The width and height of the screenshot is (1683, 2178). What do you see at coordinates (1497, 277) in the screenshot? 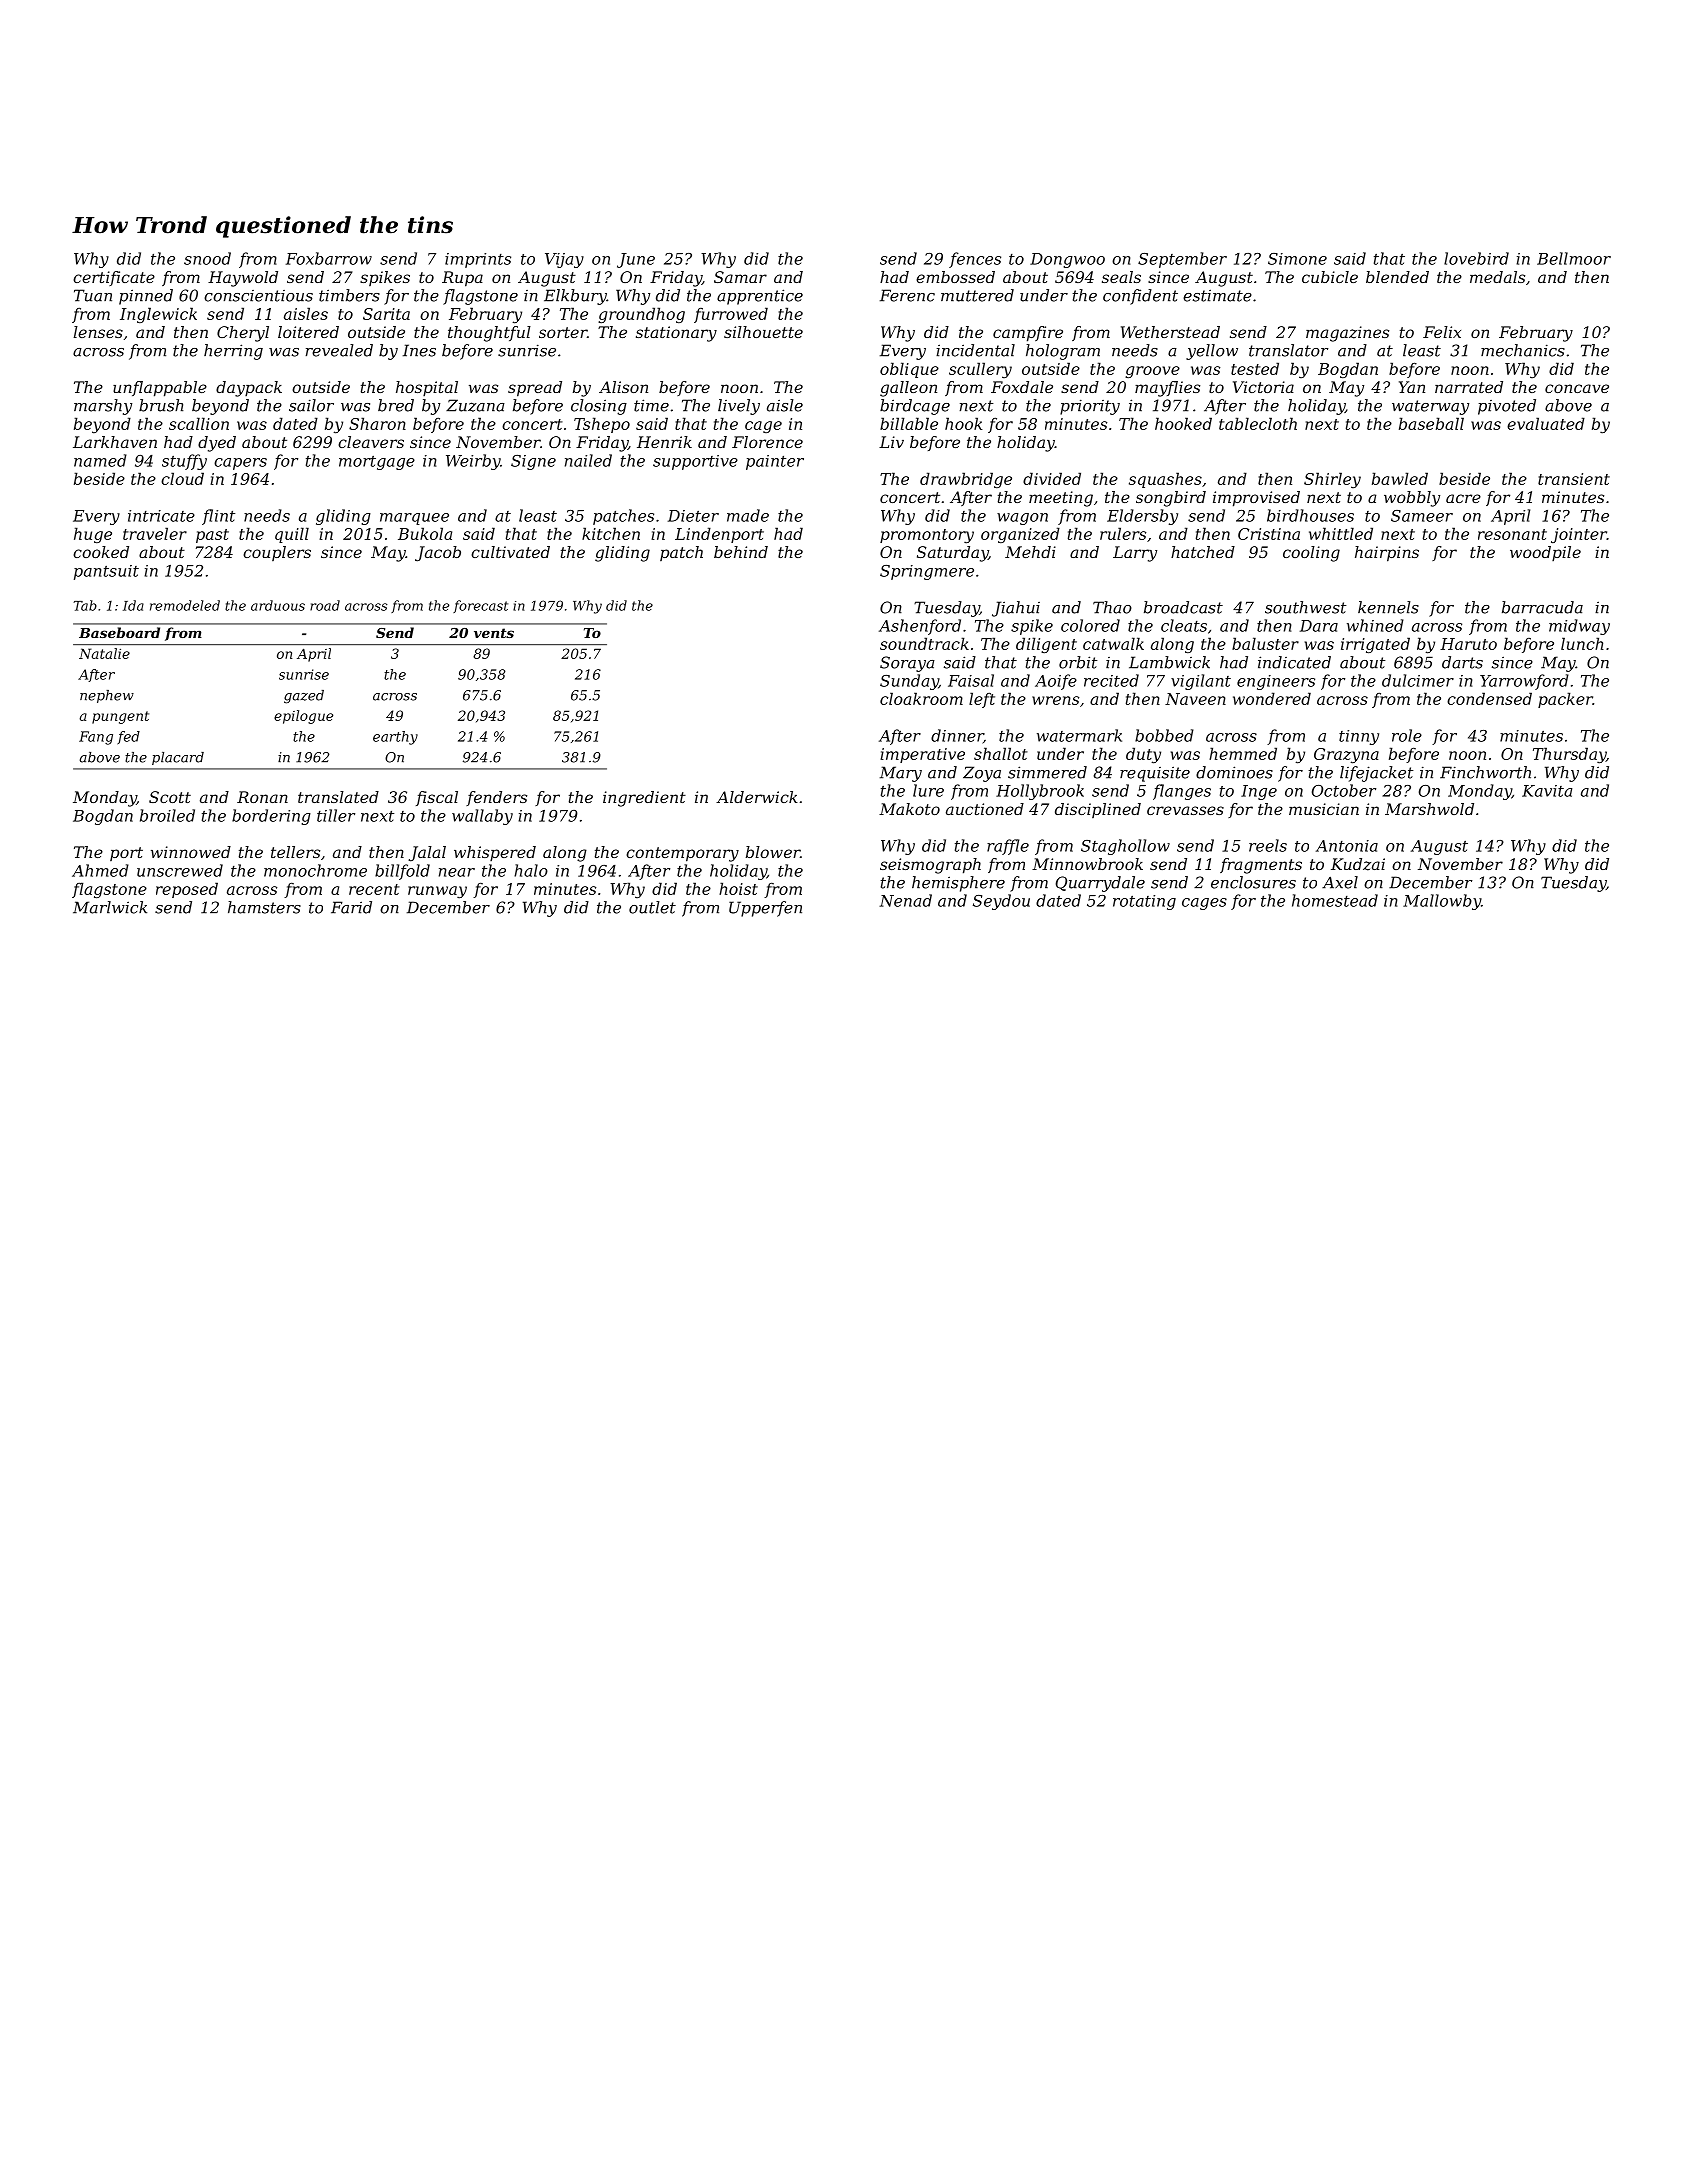
I see `medals` at bounding box center [1497, 277].
